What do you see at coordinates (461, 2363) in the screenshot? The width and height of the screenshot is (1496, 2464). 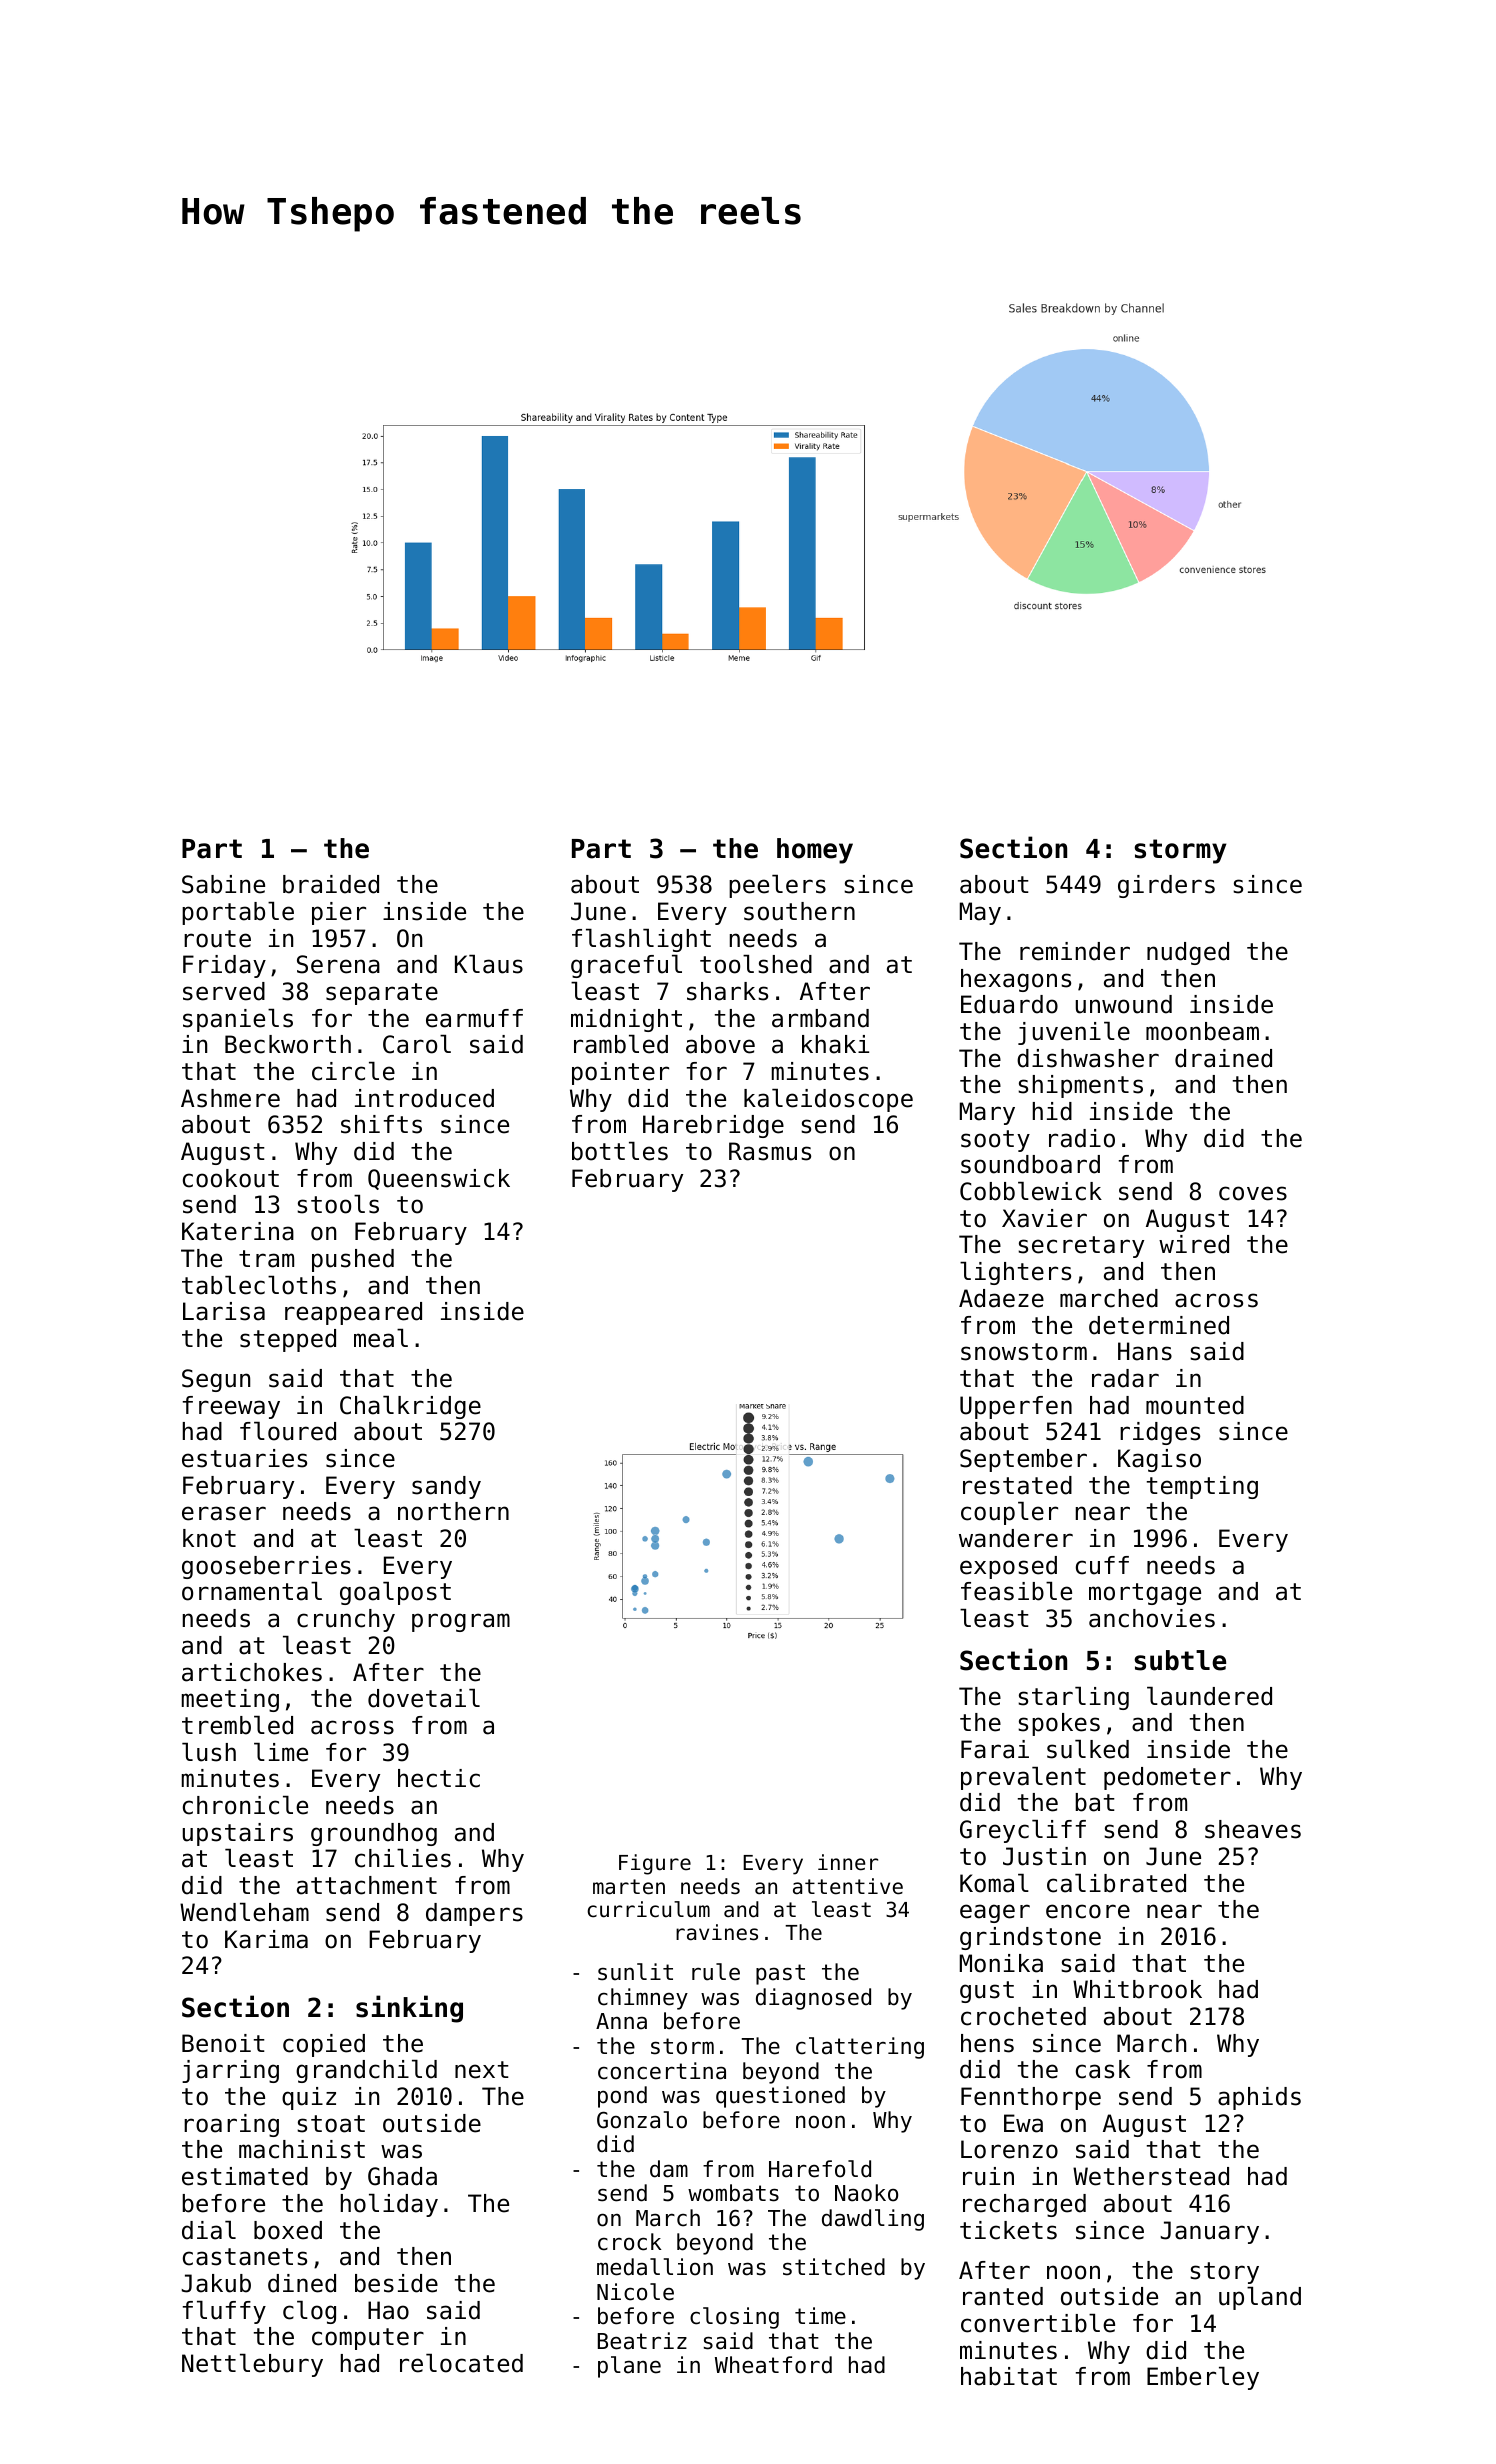 I see `relocated` at bounding box center [461, 2363].
